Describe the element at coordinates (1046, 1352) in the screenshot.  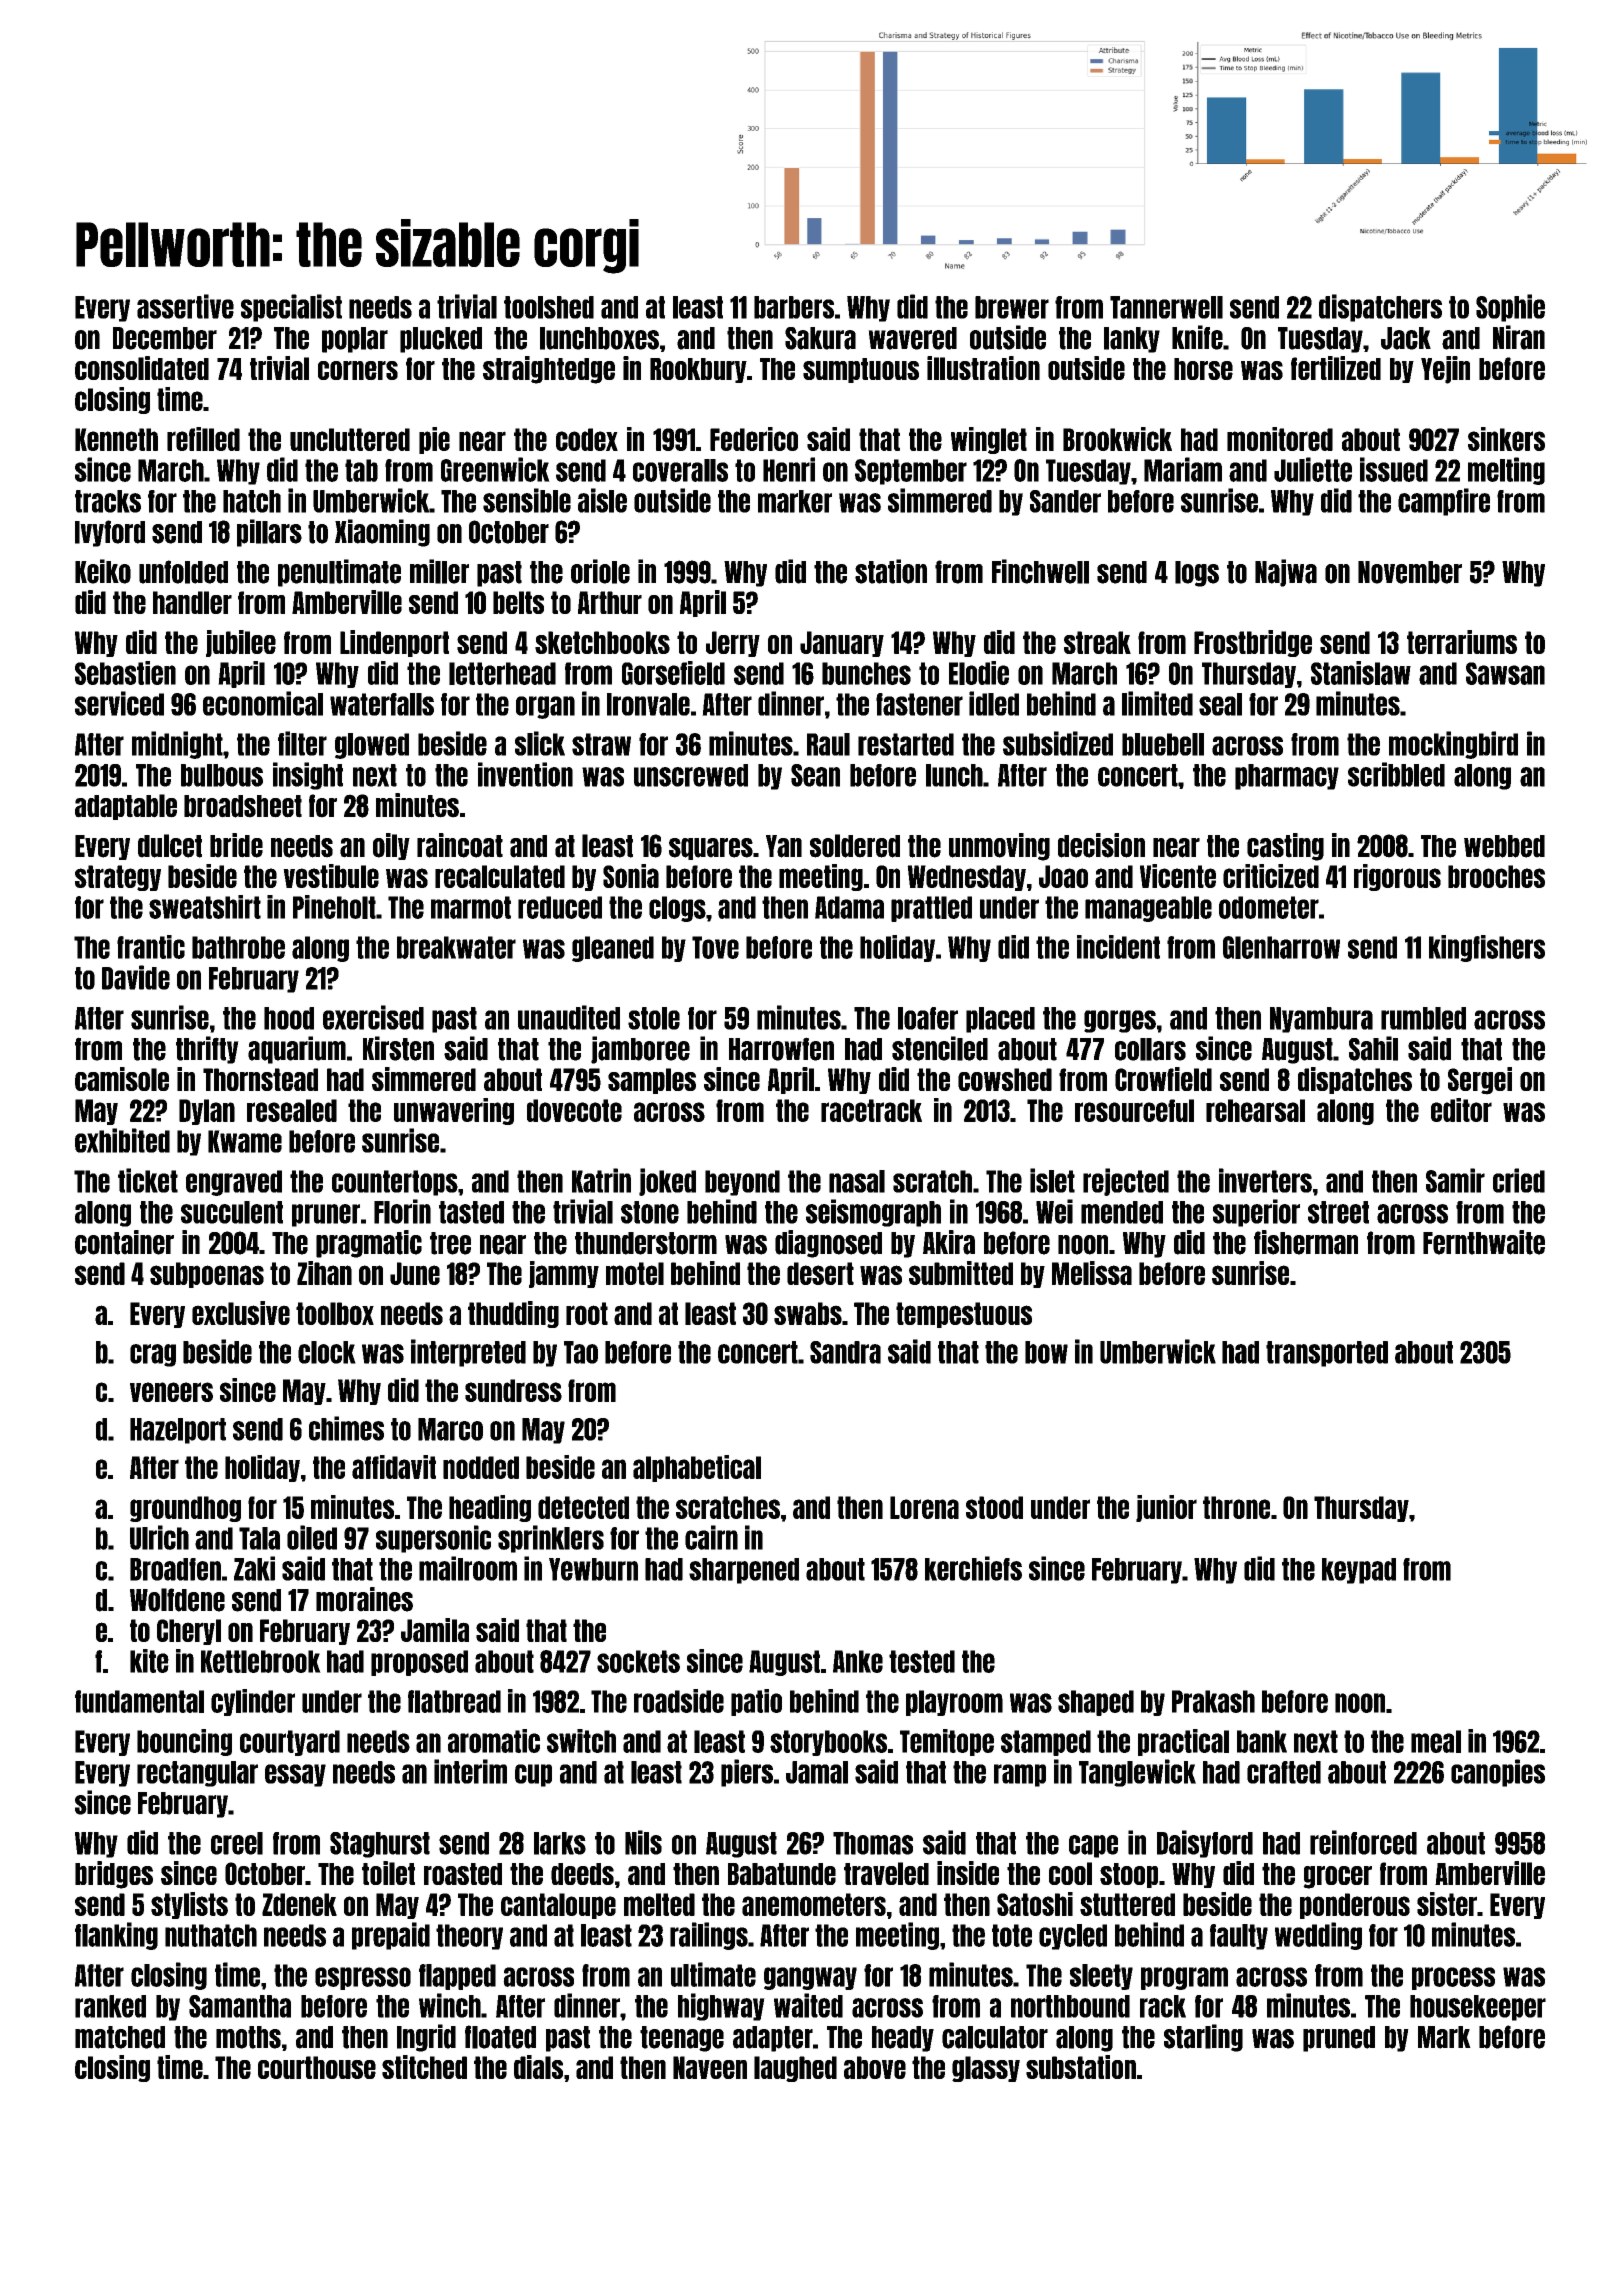
I see `bow` at that location.
